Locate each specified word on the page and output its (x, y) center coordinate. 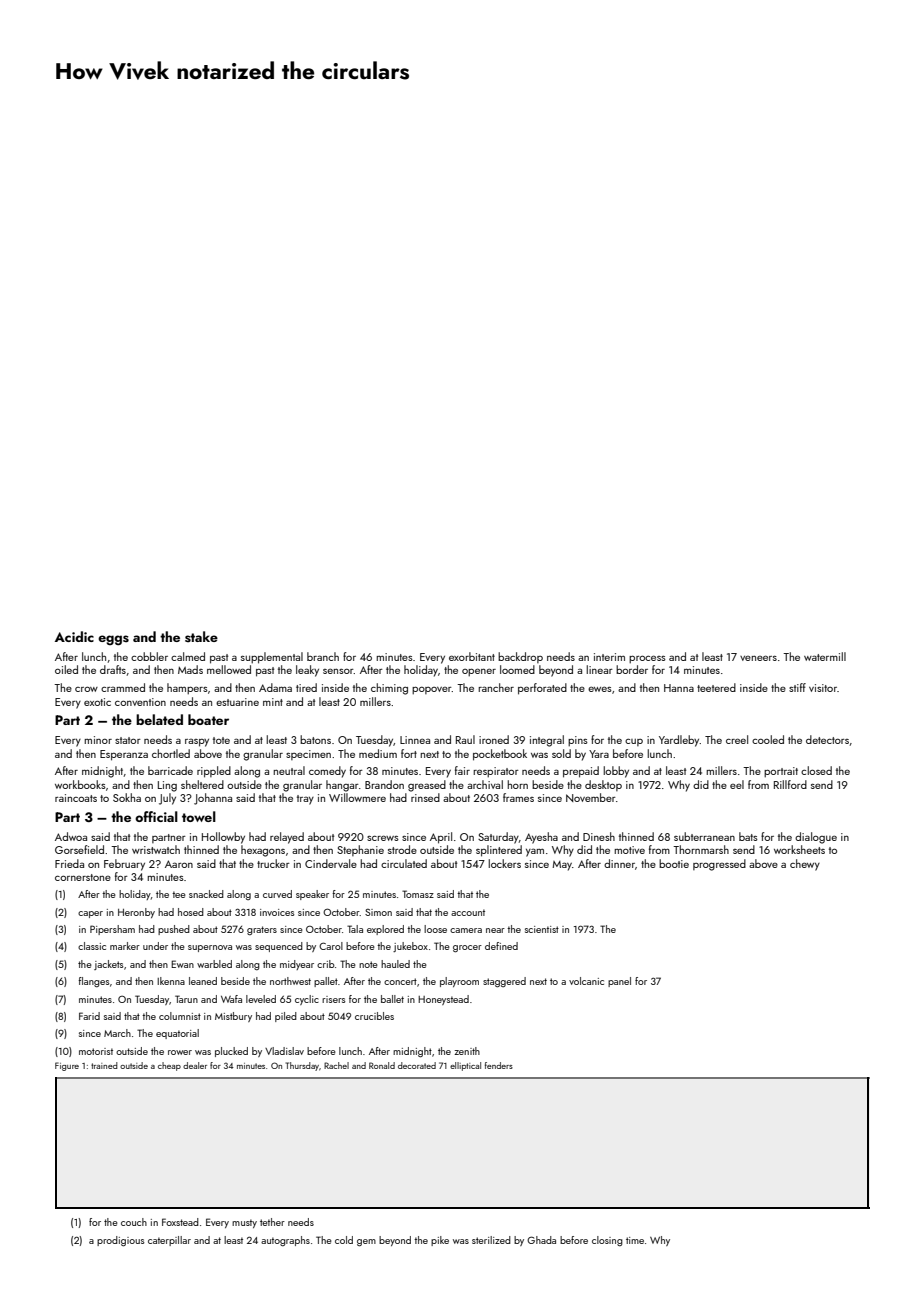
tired (306, 687)
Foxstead (180, 1222)
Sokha (127, 797)
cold (344, 1240)
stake (201, 637)
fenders (499, 1065)
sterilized (491, 1240)
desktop (603, 785)
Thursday (302, 1066)
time (635, 1240)
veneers (758, 658)
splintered (499, 851)
